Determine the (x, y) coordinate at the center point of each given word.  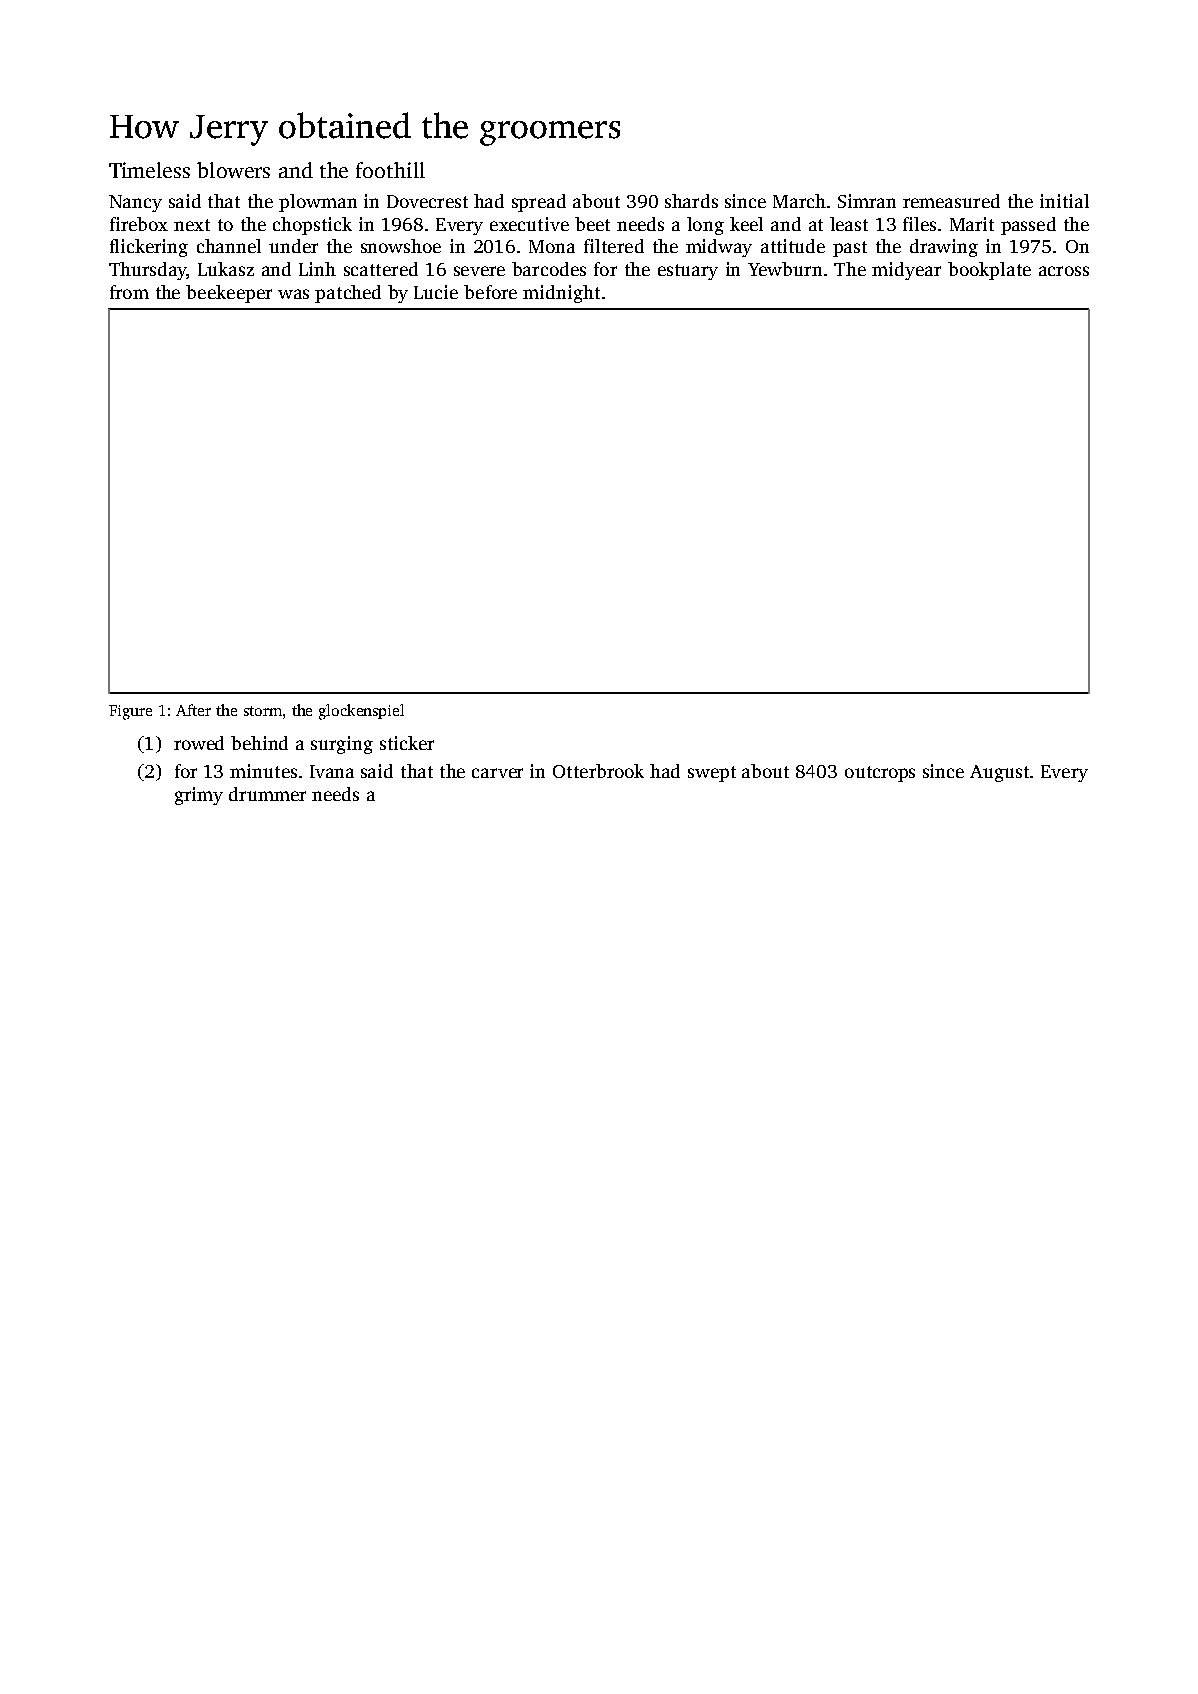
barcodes (549, 269)
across (1064, 271)
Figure (130, 712)
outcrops (880, 774)
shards (691, 201)
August (999, 773)
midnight (561, 294)
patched (348, 294)
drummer (267, 794)
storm (263, 711)
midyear (906, 271)
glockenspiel (361, 712)
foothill (390, 170)
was (293, 294)
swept (712, 774)
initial (1064, 201)
